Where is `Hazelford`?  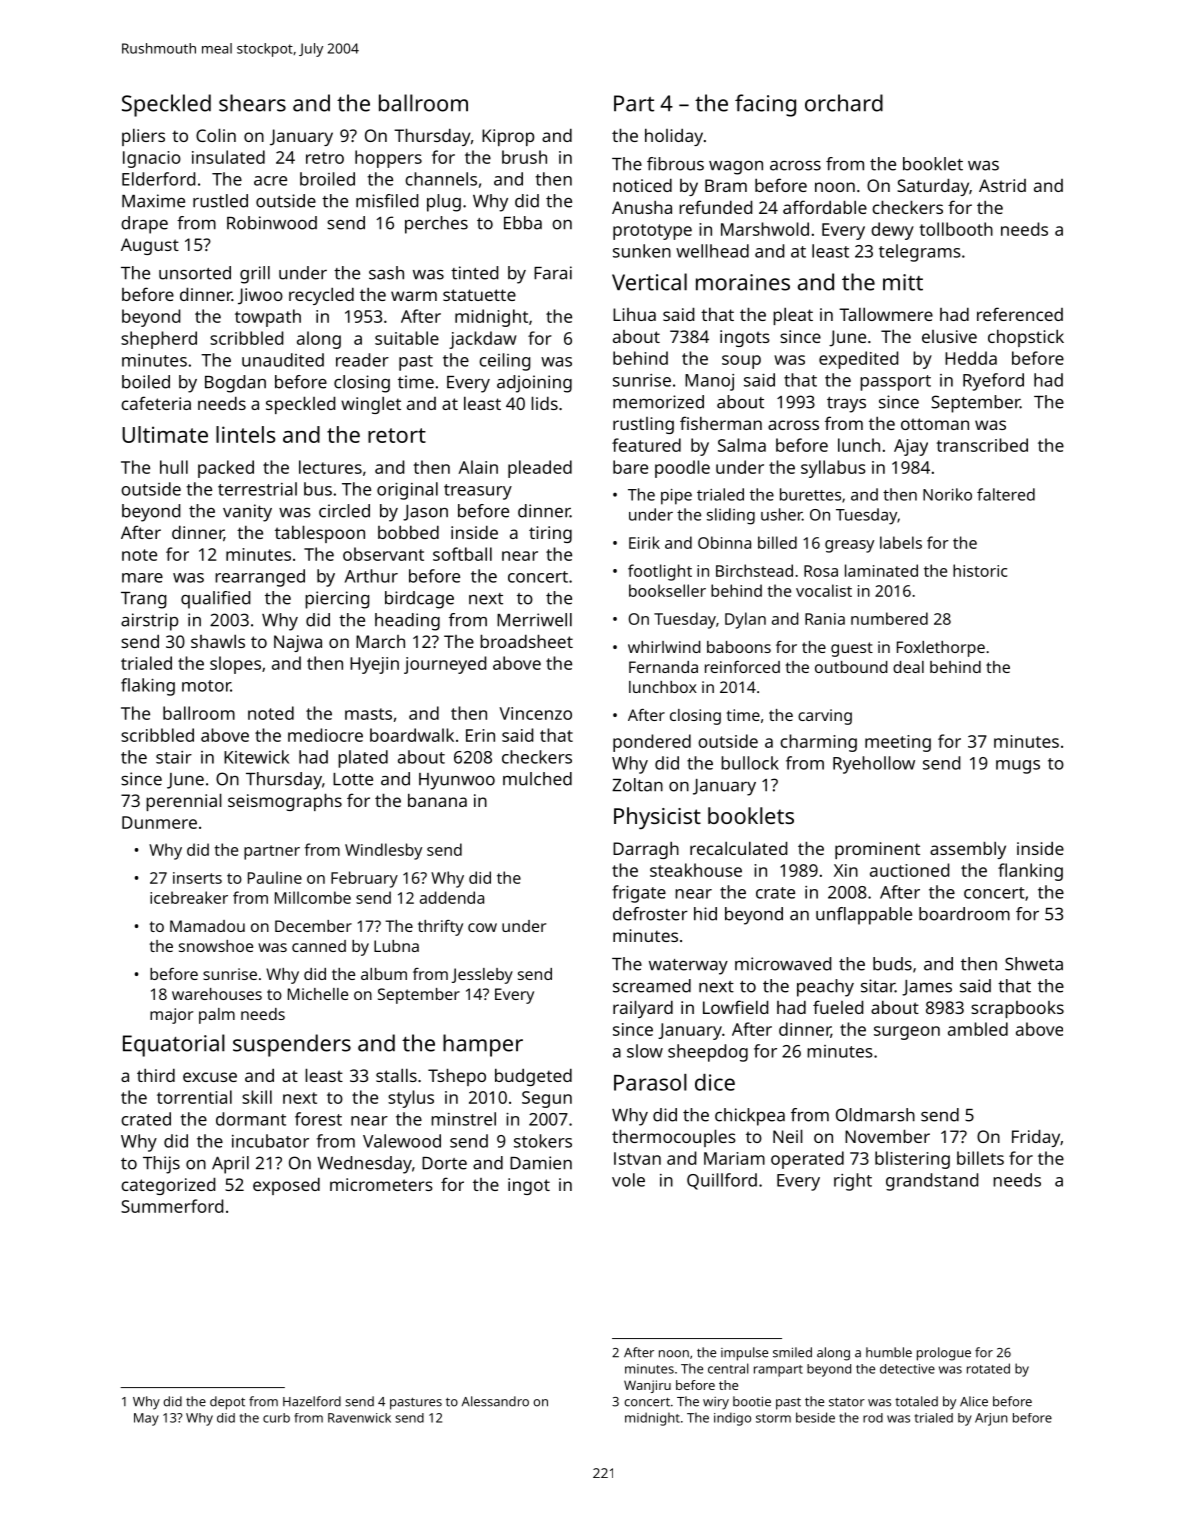 Hazelford is located at coordinates (312, 1401).
